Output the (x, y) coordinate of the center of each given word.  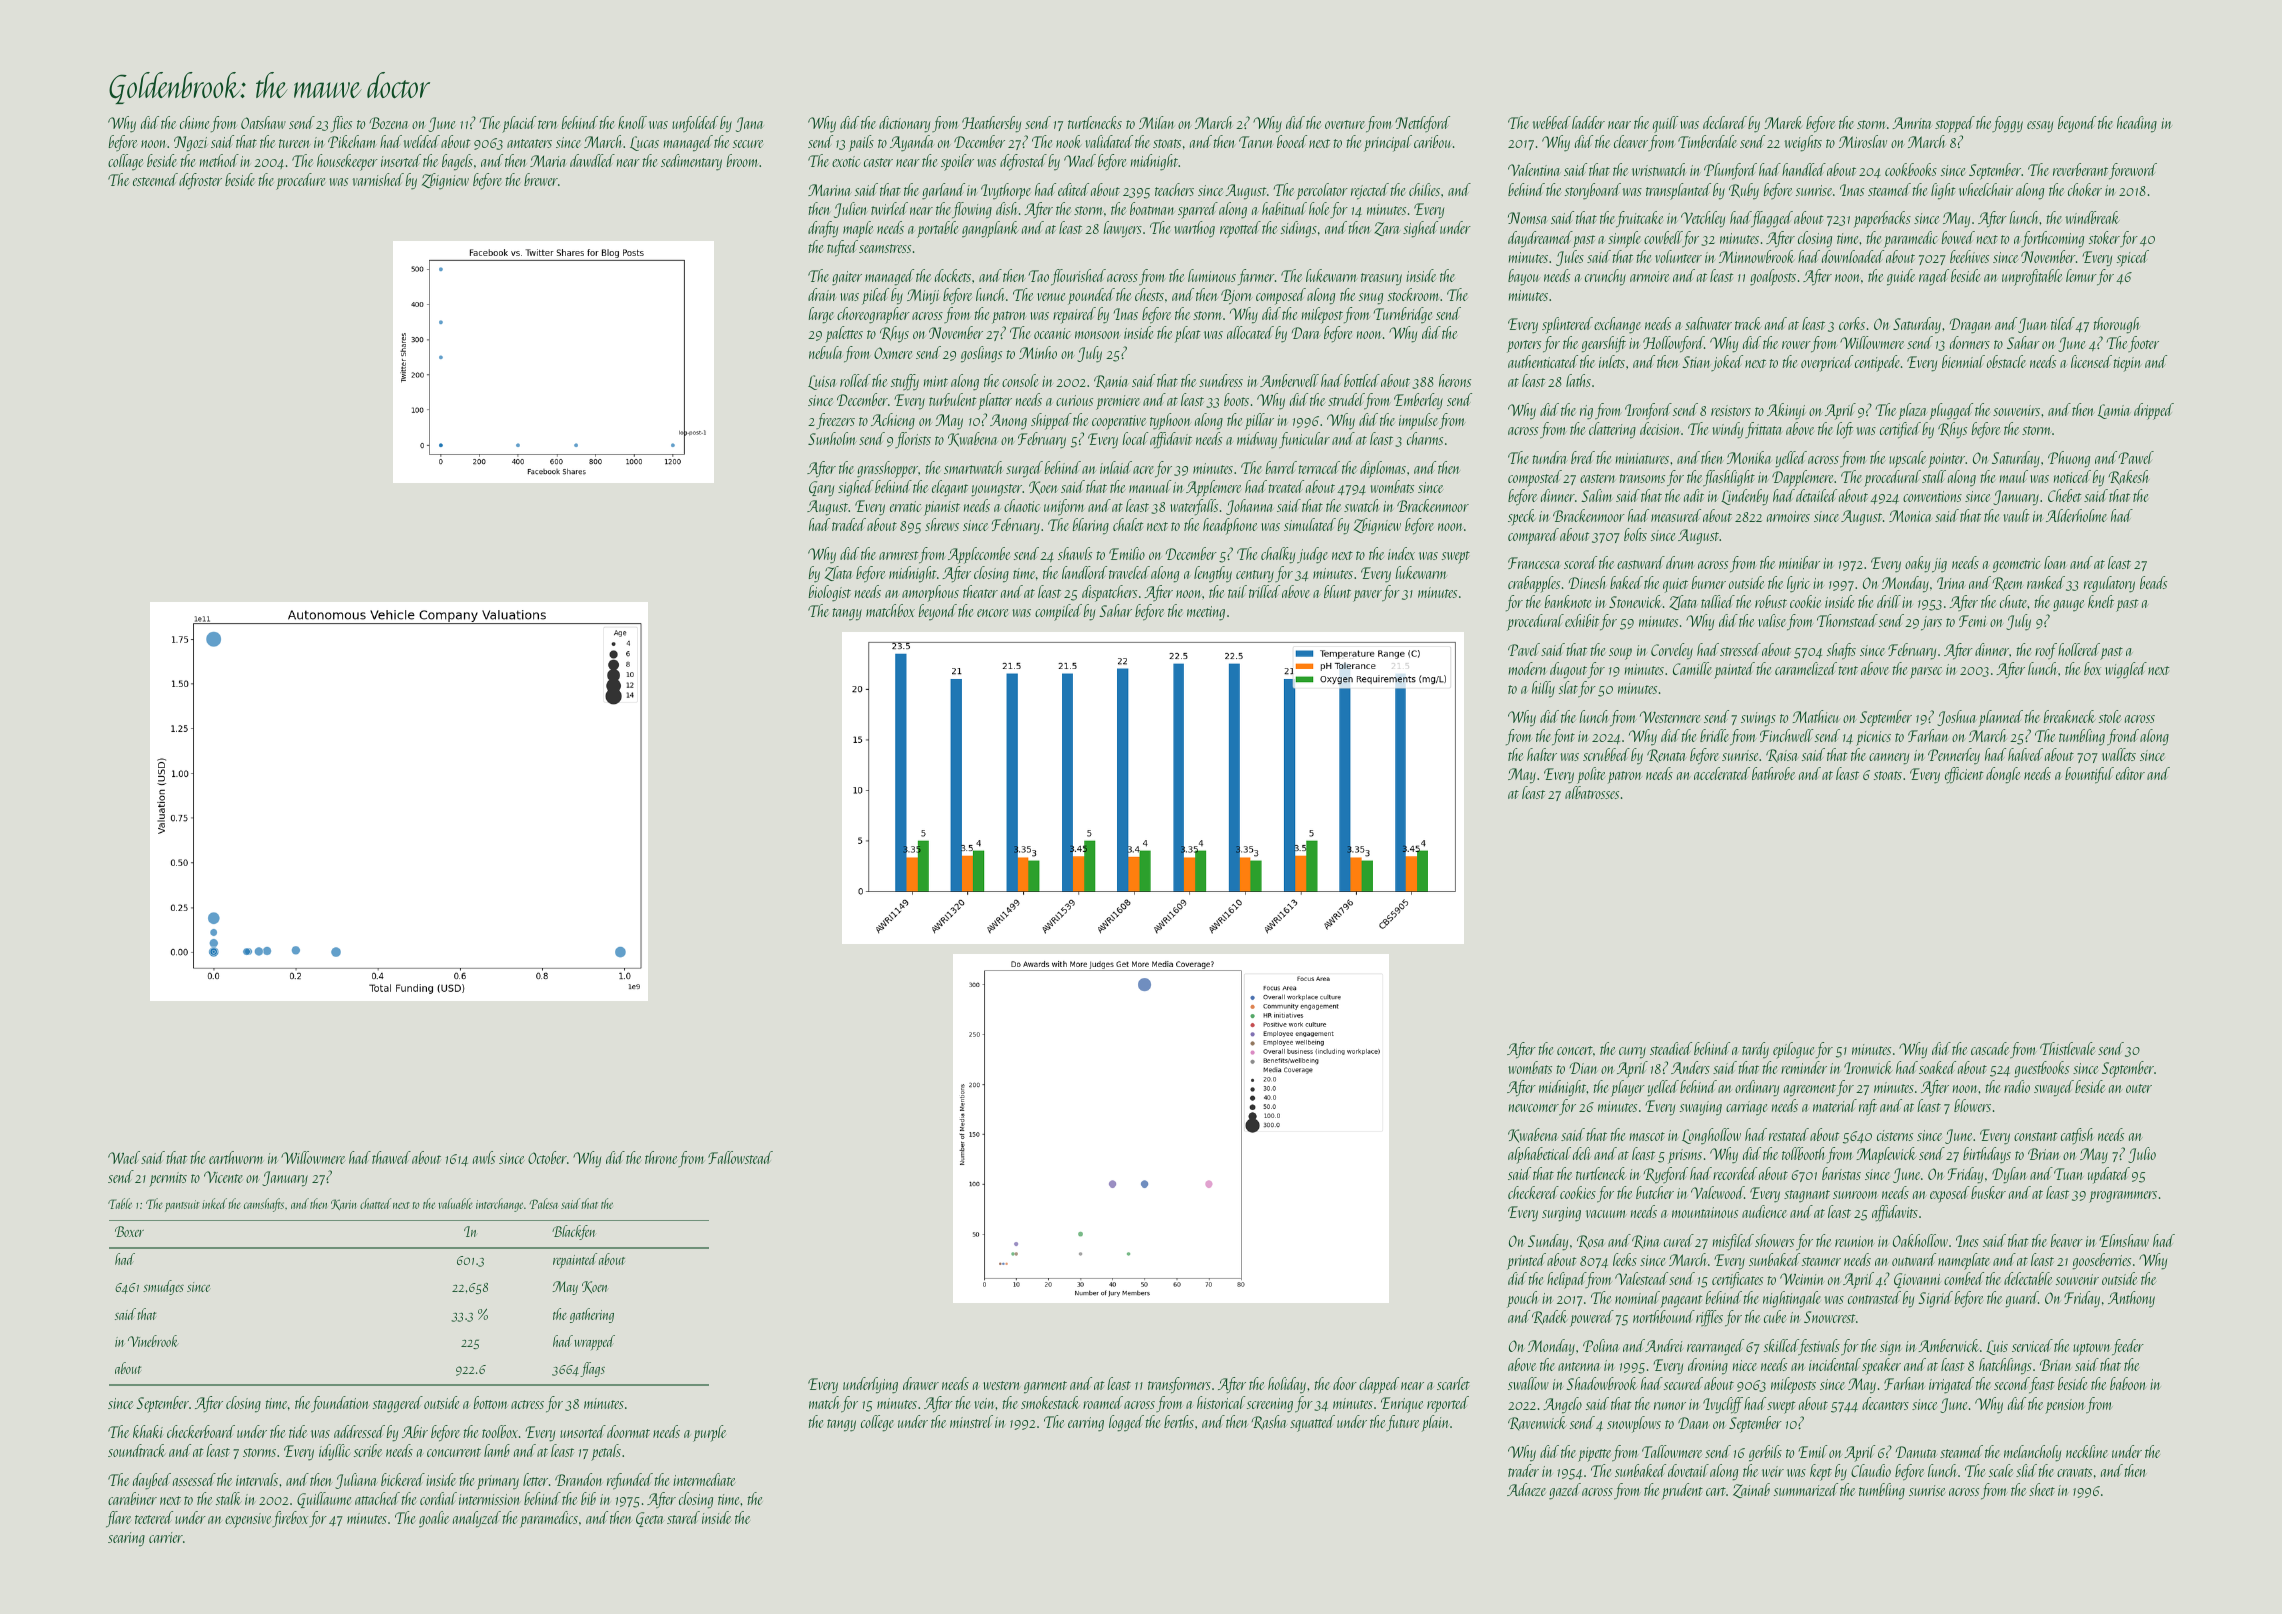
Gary (821, 489)
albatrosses (1592, 792)
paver (1367, 596)
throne (661, 1157)
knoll (632, 122)
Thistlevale (2067, 1048)
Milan (1156, 122)
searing (126, 1539)
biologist (830, 593)
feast (2041, 1385)
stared (683, 1517)
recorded (1735, 1173)
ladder (1588, 122)
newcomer (1534, 1108)
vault (2016, 515)
